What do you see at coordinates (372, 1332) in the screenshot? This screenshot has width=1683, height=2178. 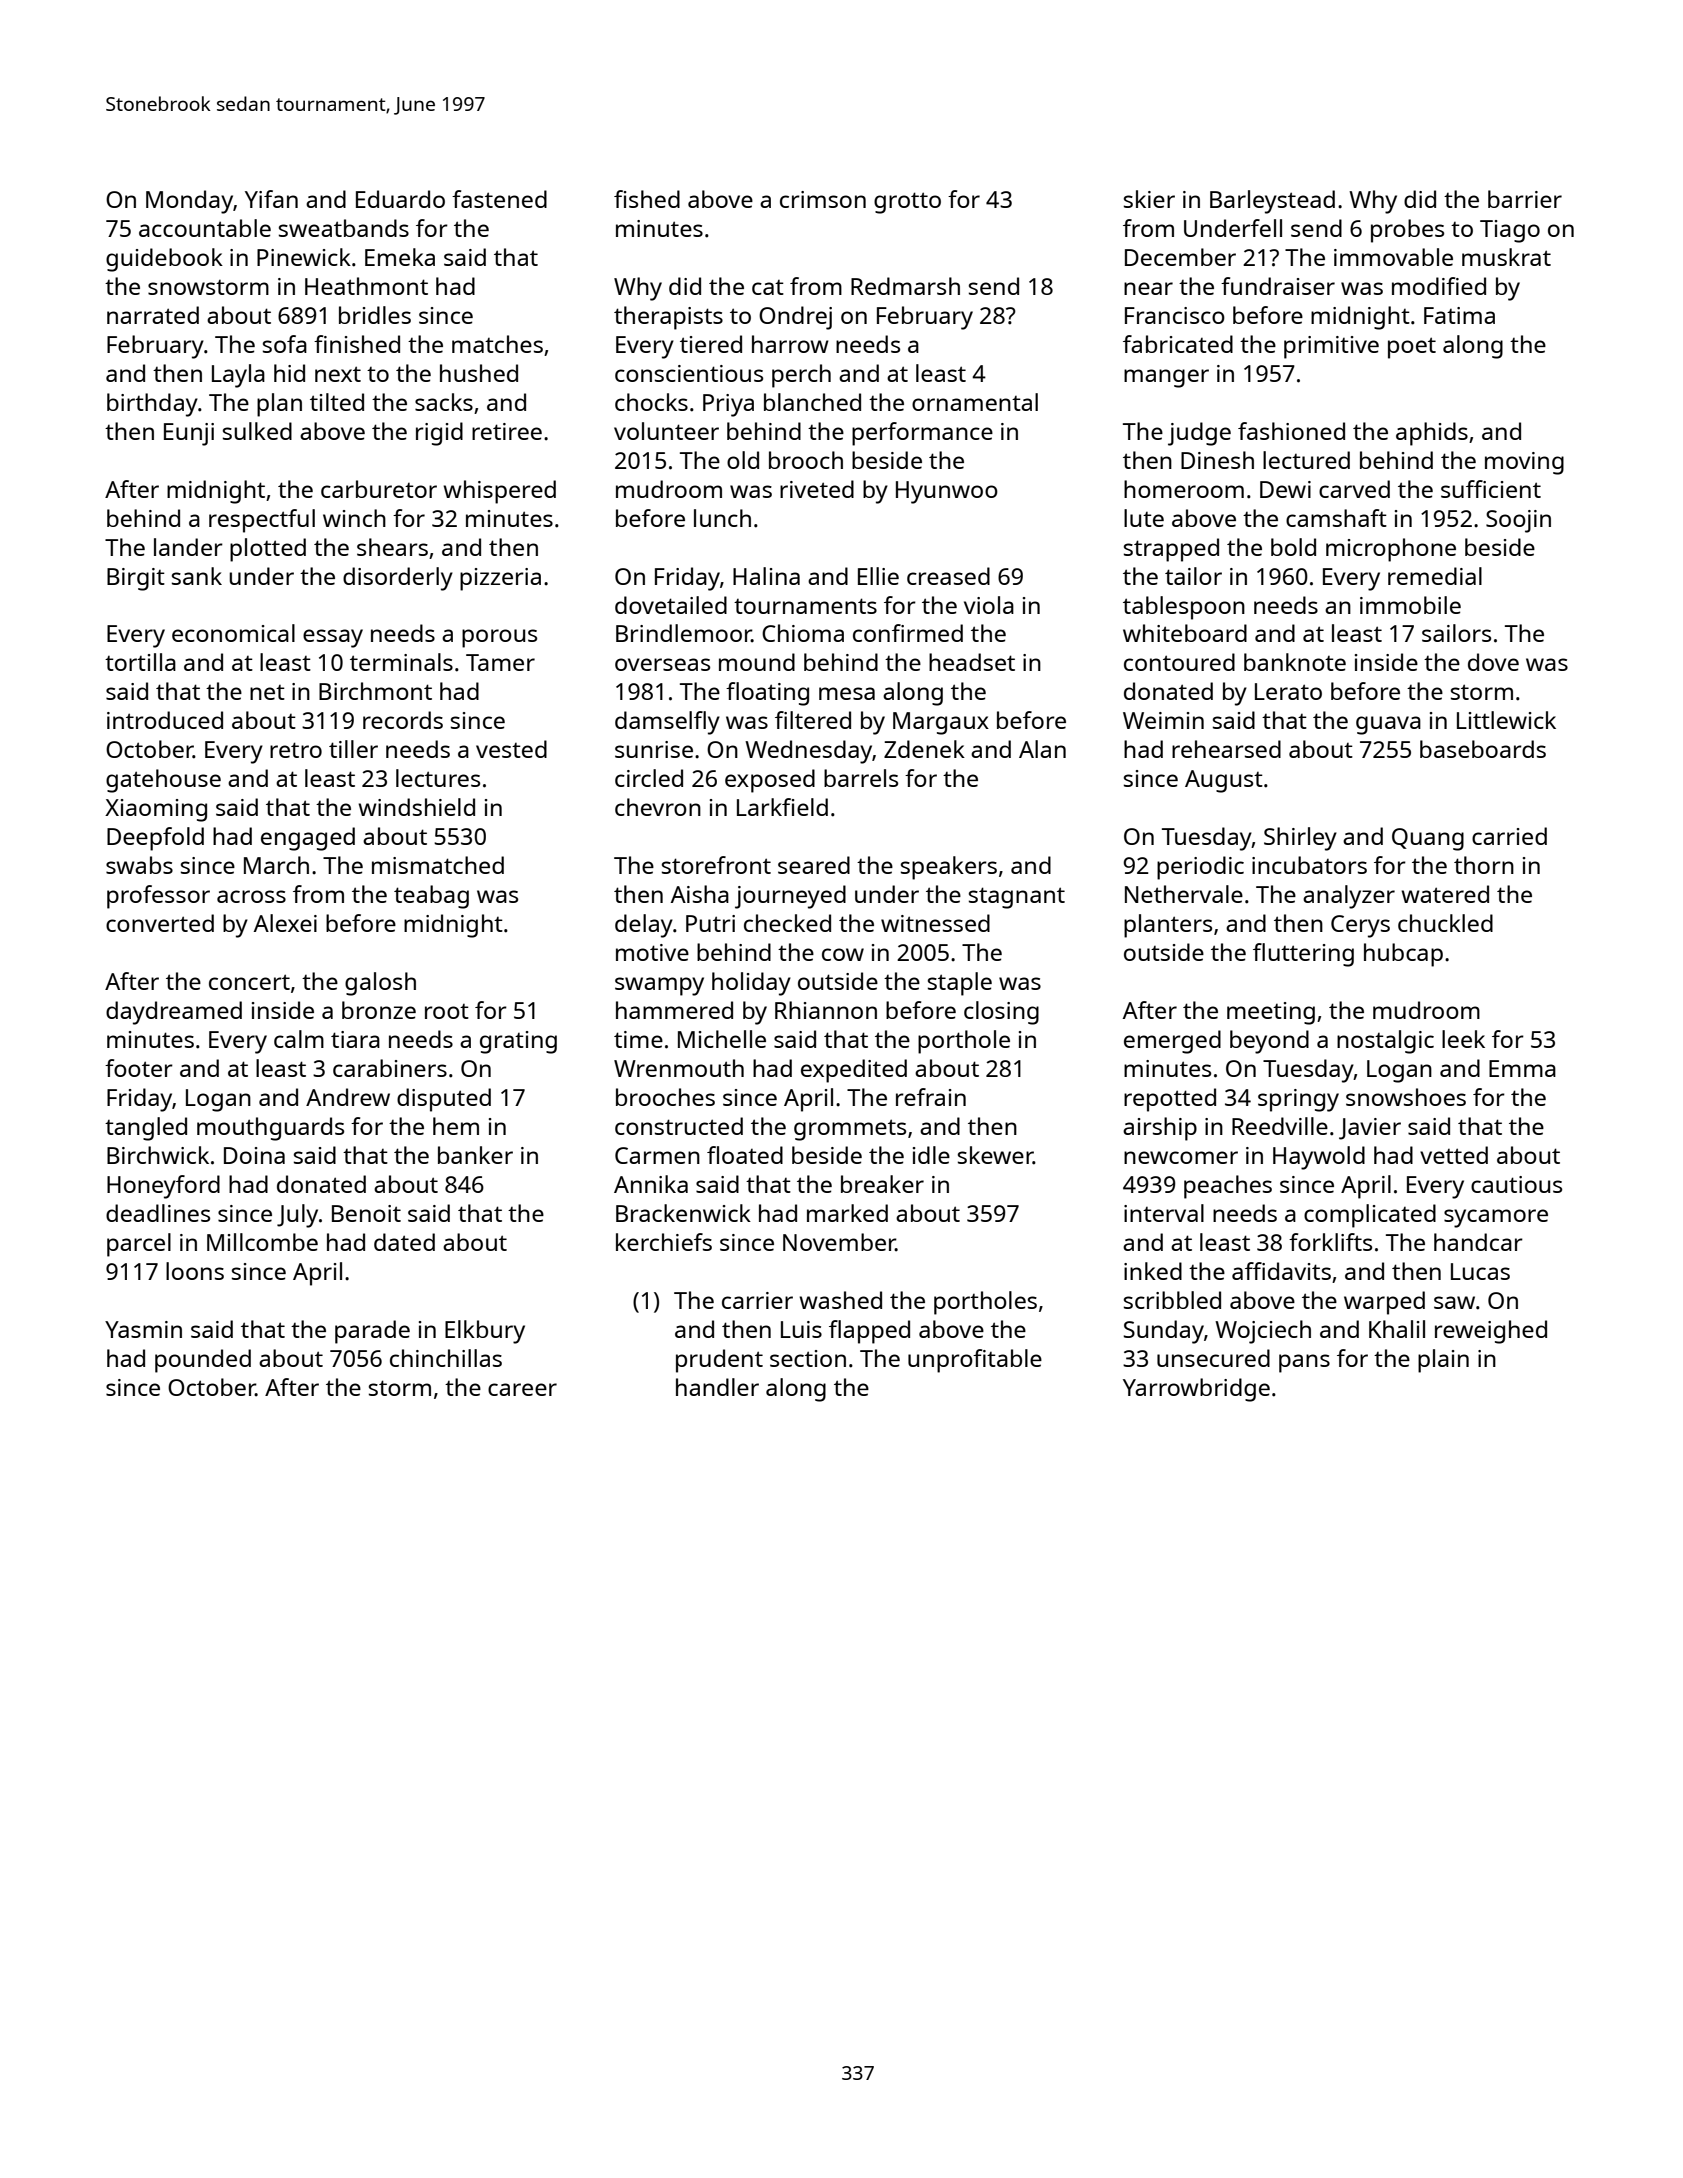 I see `parade` at bounding box center [372, 1332].
